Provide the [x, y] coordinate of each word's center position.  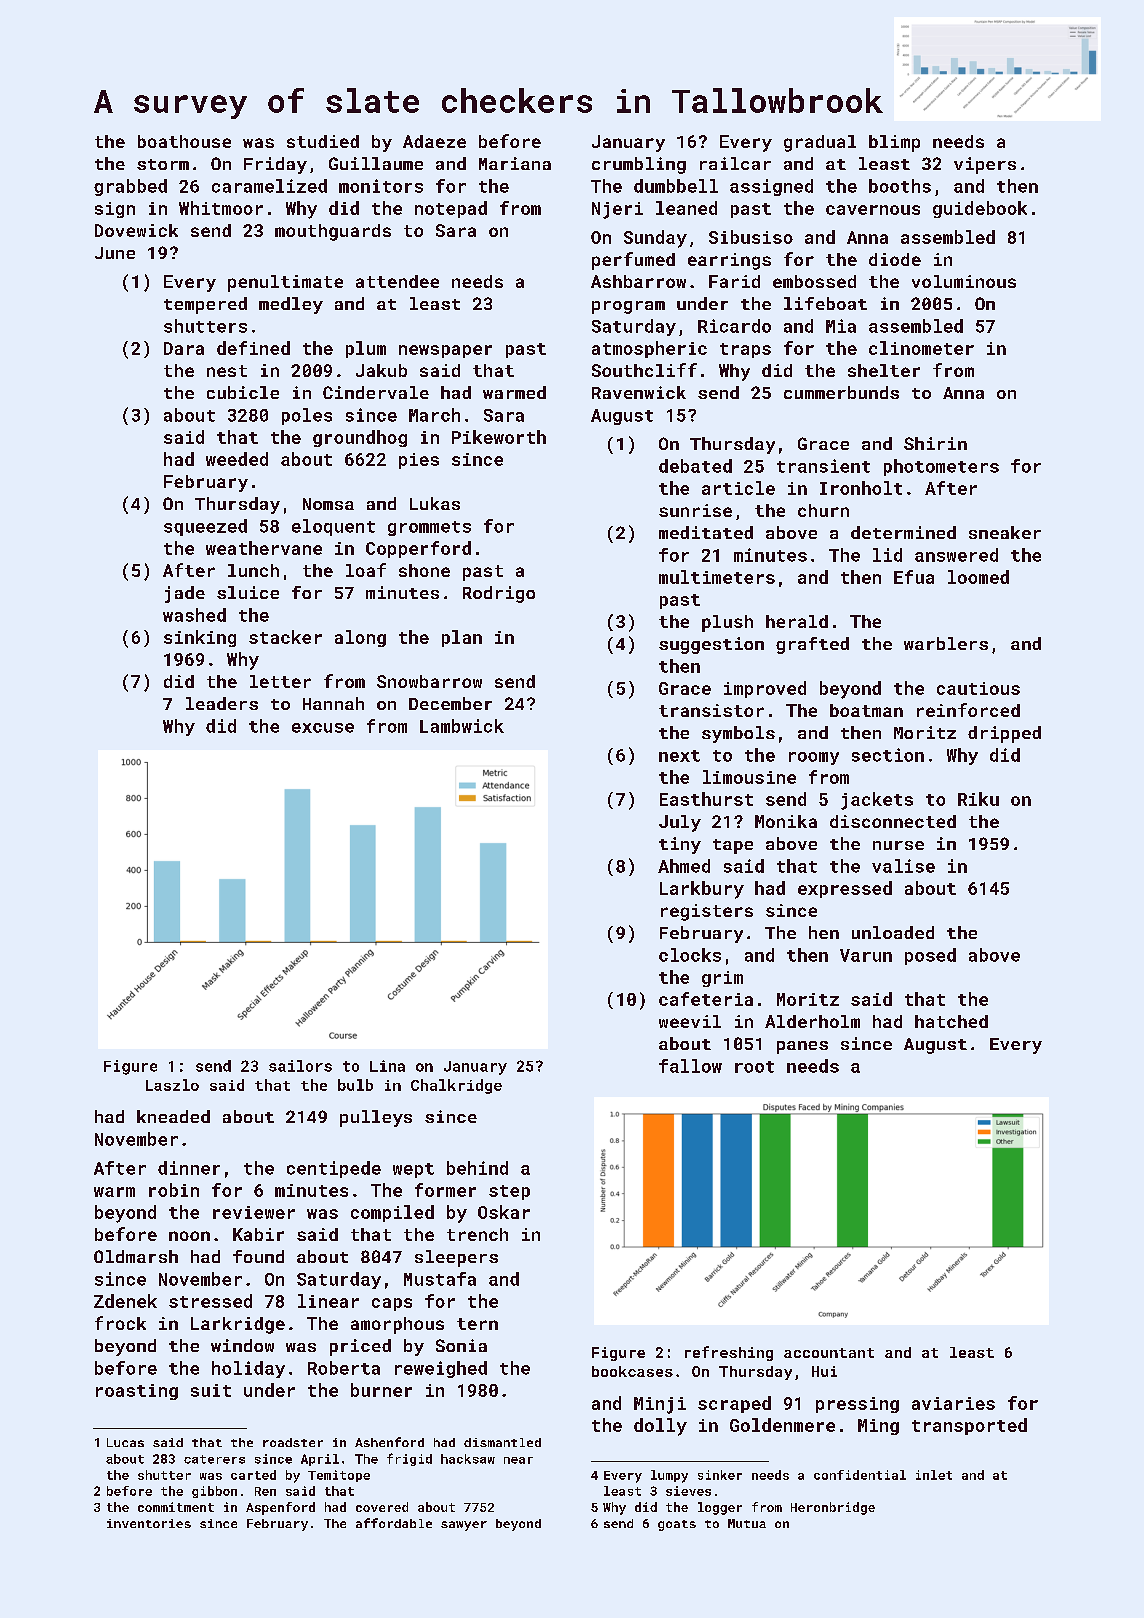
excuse [323, 728]
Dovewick [136, 230]
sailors [300, 1066]
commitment [176, 1507]
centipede [334, 1169]
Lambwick [462, 726]
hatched [951, 1021]
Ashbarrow [638, 281]
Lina [387, 1066]
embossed [814, 281]
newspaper [445, 351]
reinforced [968, 710]
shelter [884, 370]
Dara [184, 348]
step [509, 1192]
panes [802, 1047]
